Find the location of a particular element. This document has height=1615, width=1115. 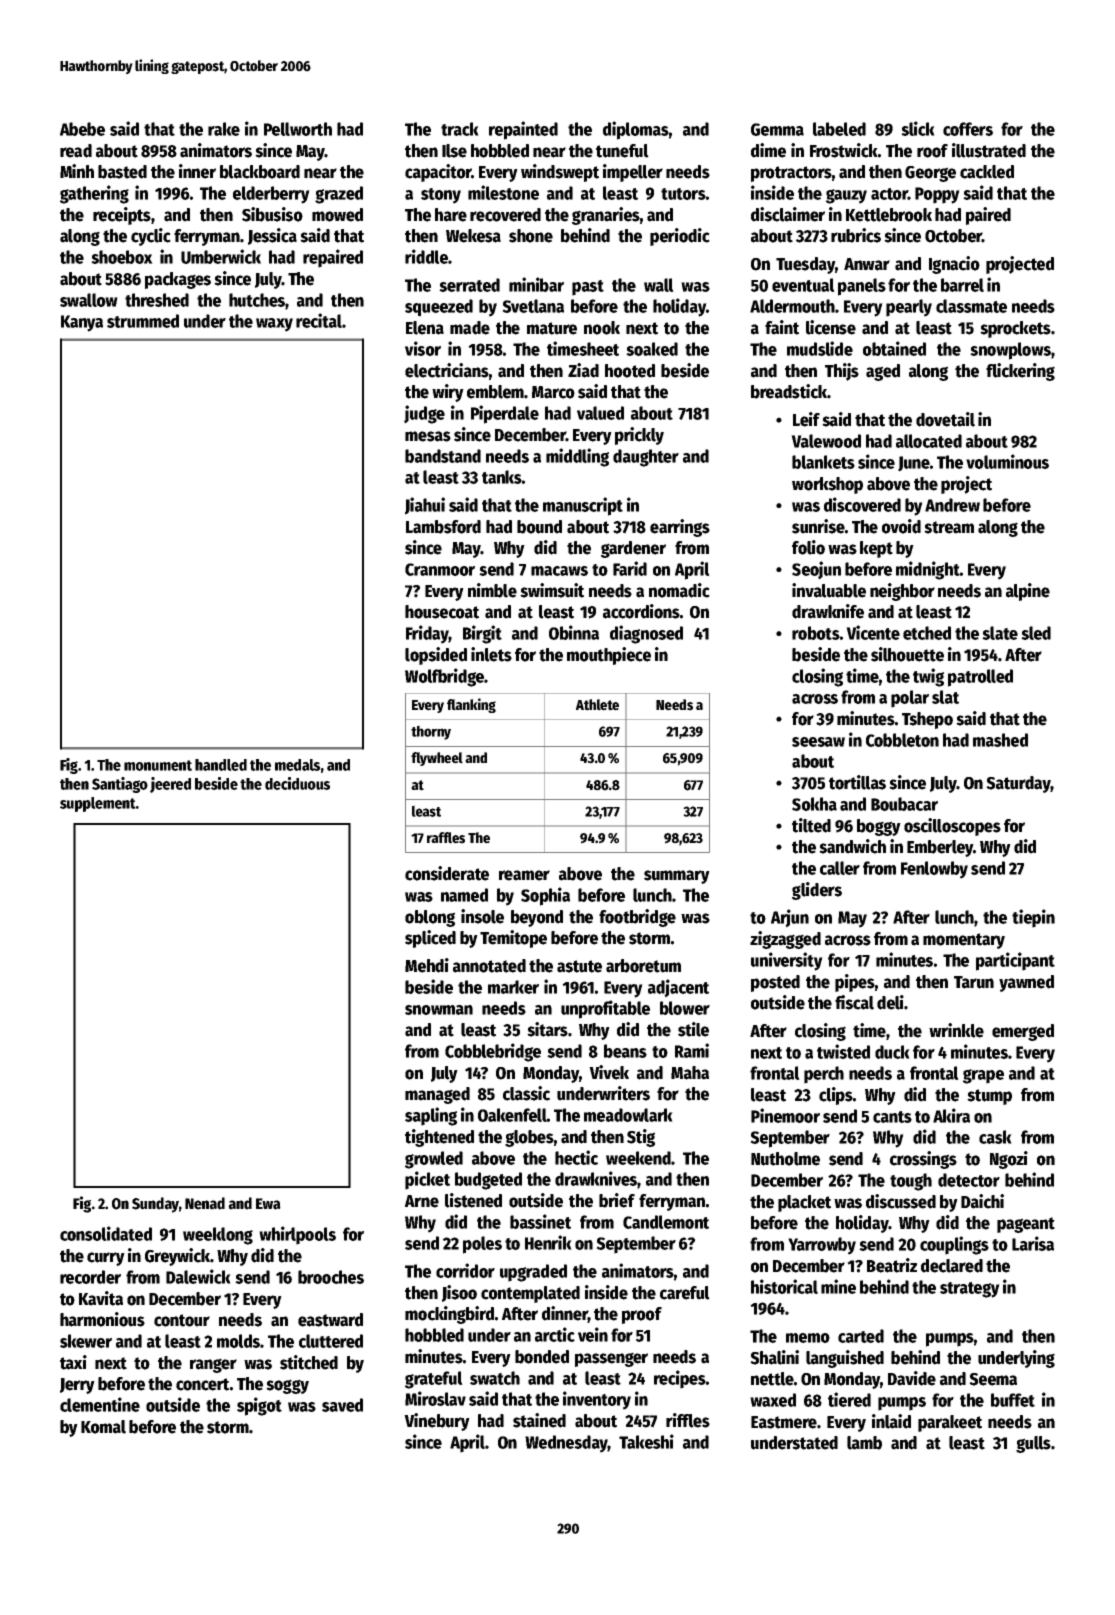

repainted is located at coordinates (523, 130).
